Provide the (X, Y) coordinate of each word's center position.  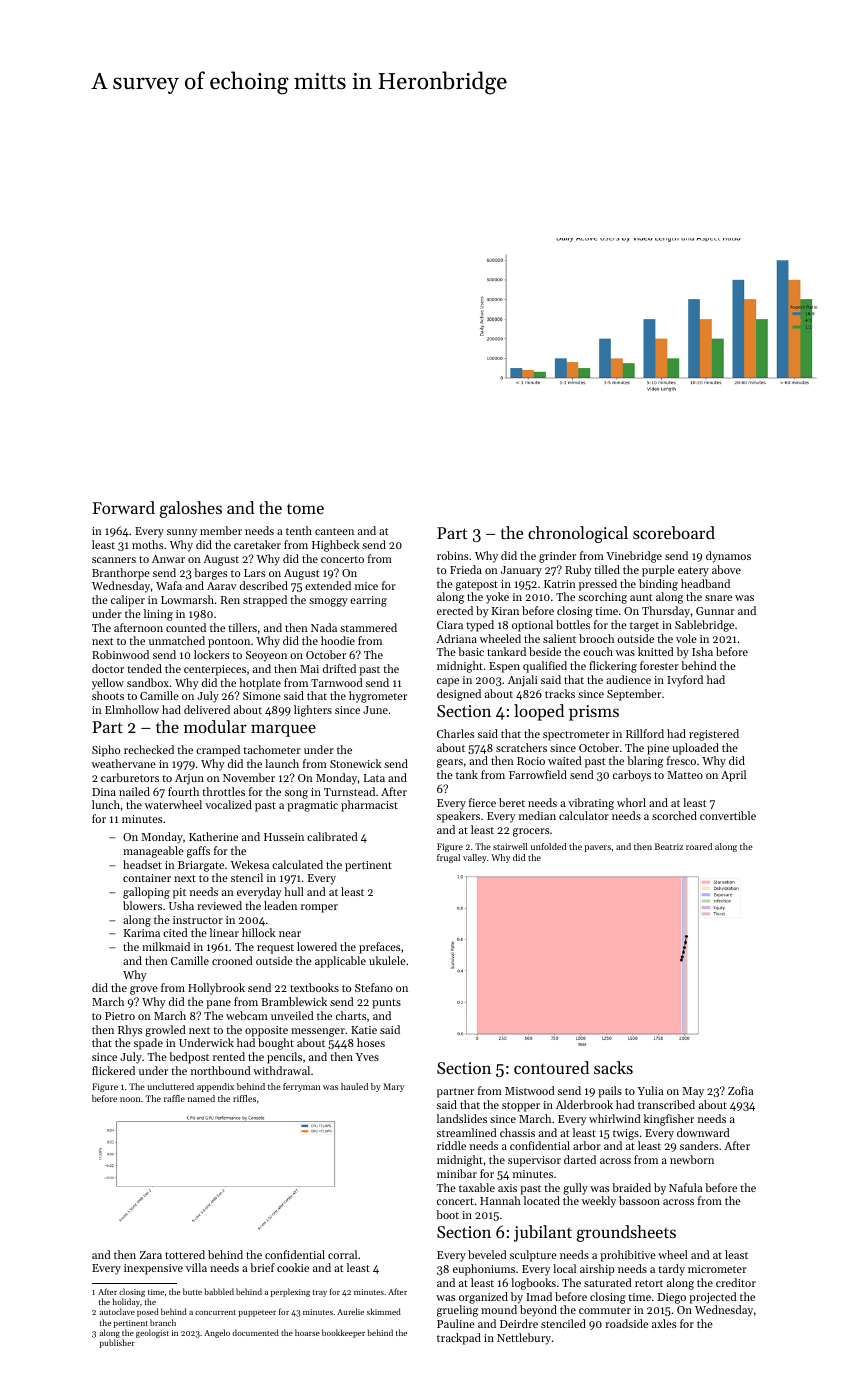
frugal (448, 858)
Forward (123, 507)
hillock (259, 932)
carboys (632, 776)
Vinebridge (634, 557)
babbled (219, 1291)
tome (305, 508)
